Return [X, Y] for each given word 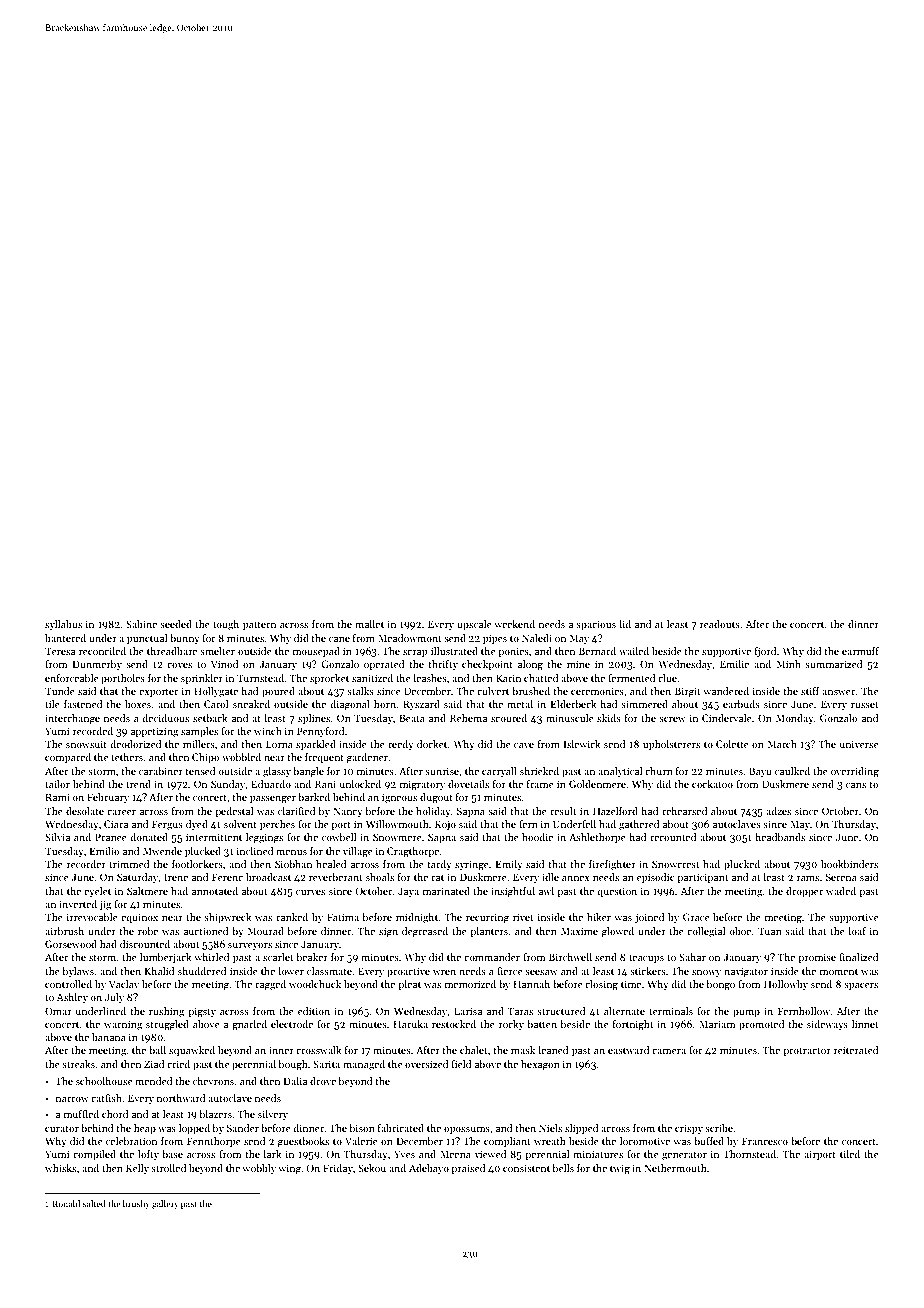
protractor [807, 1052]
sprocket [329, 679]
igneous [399, 798]
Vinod [225, 664]
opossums [467, 1130]
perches [277, 825]
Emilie [734, 664]
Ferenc [227, 877]
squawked [192, 1051]
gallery [165, 1204]
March [782, 744]
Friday [338, 1169]
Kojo [445, 825]
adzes [778, 811]
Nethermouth [675, 1168]
